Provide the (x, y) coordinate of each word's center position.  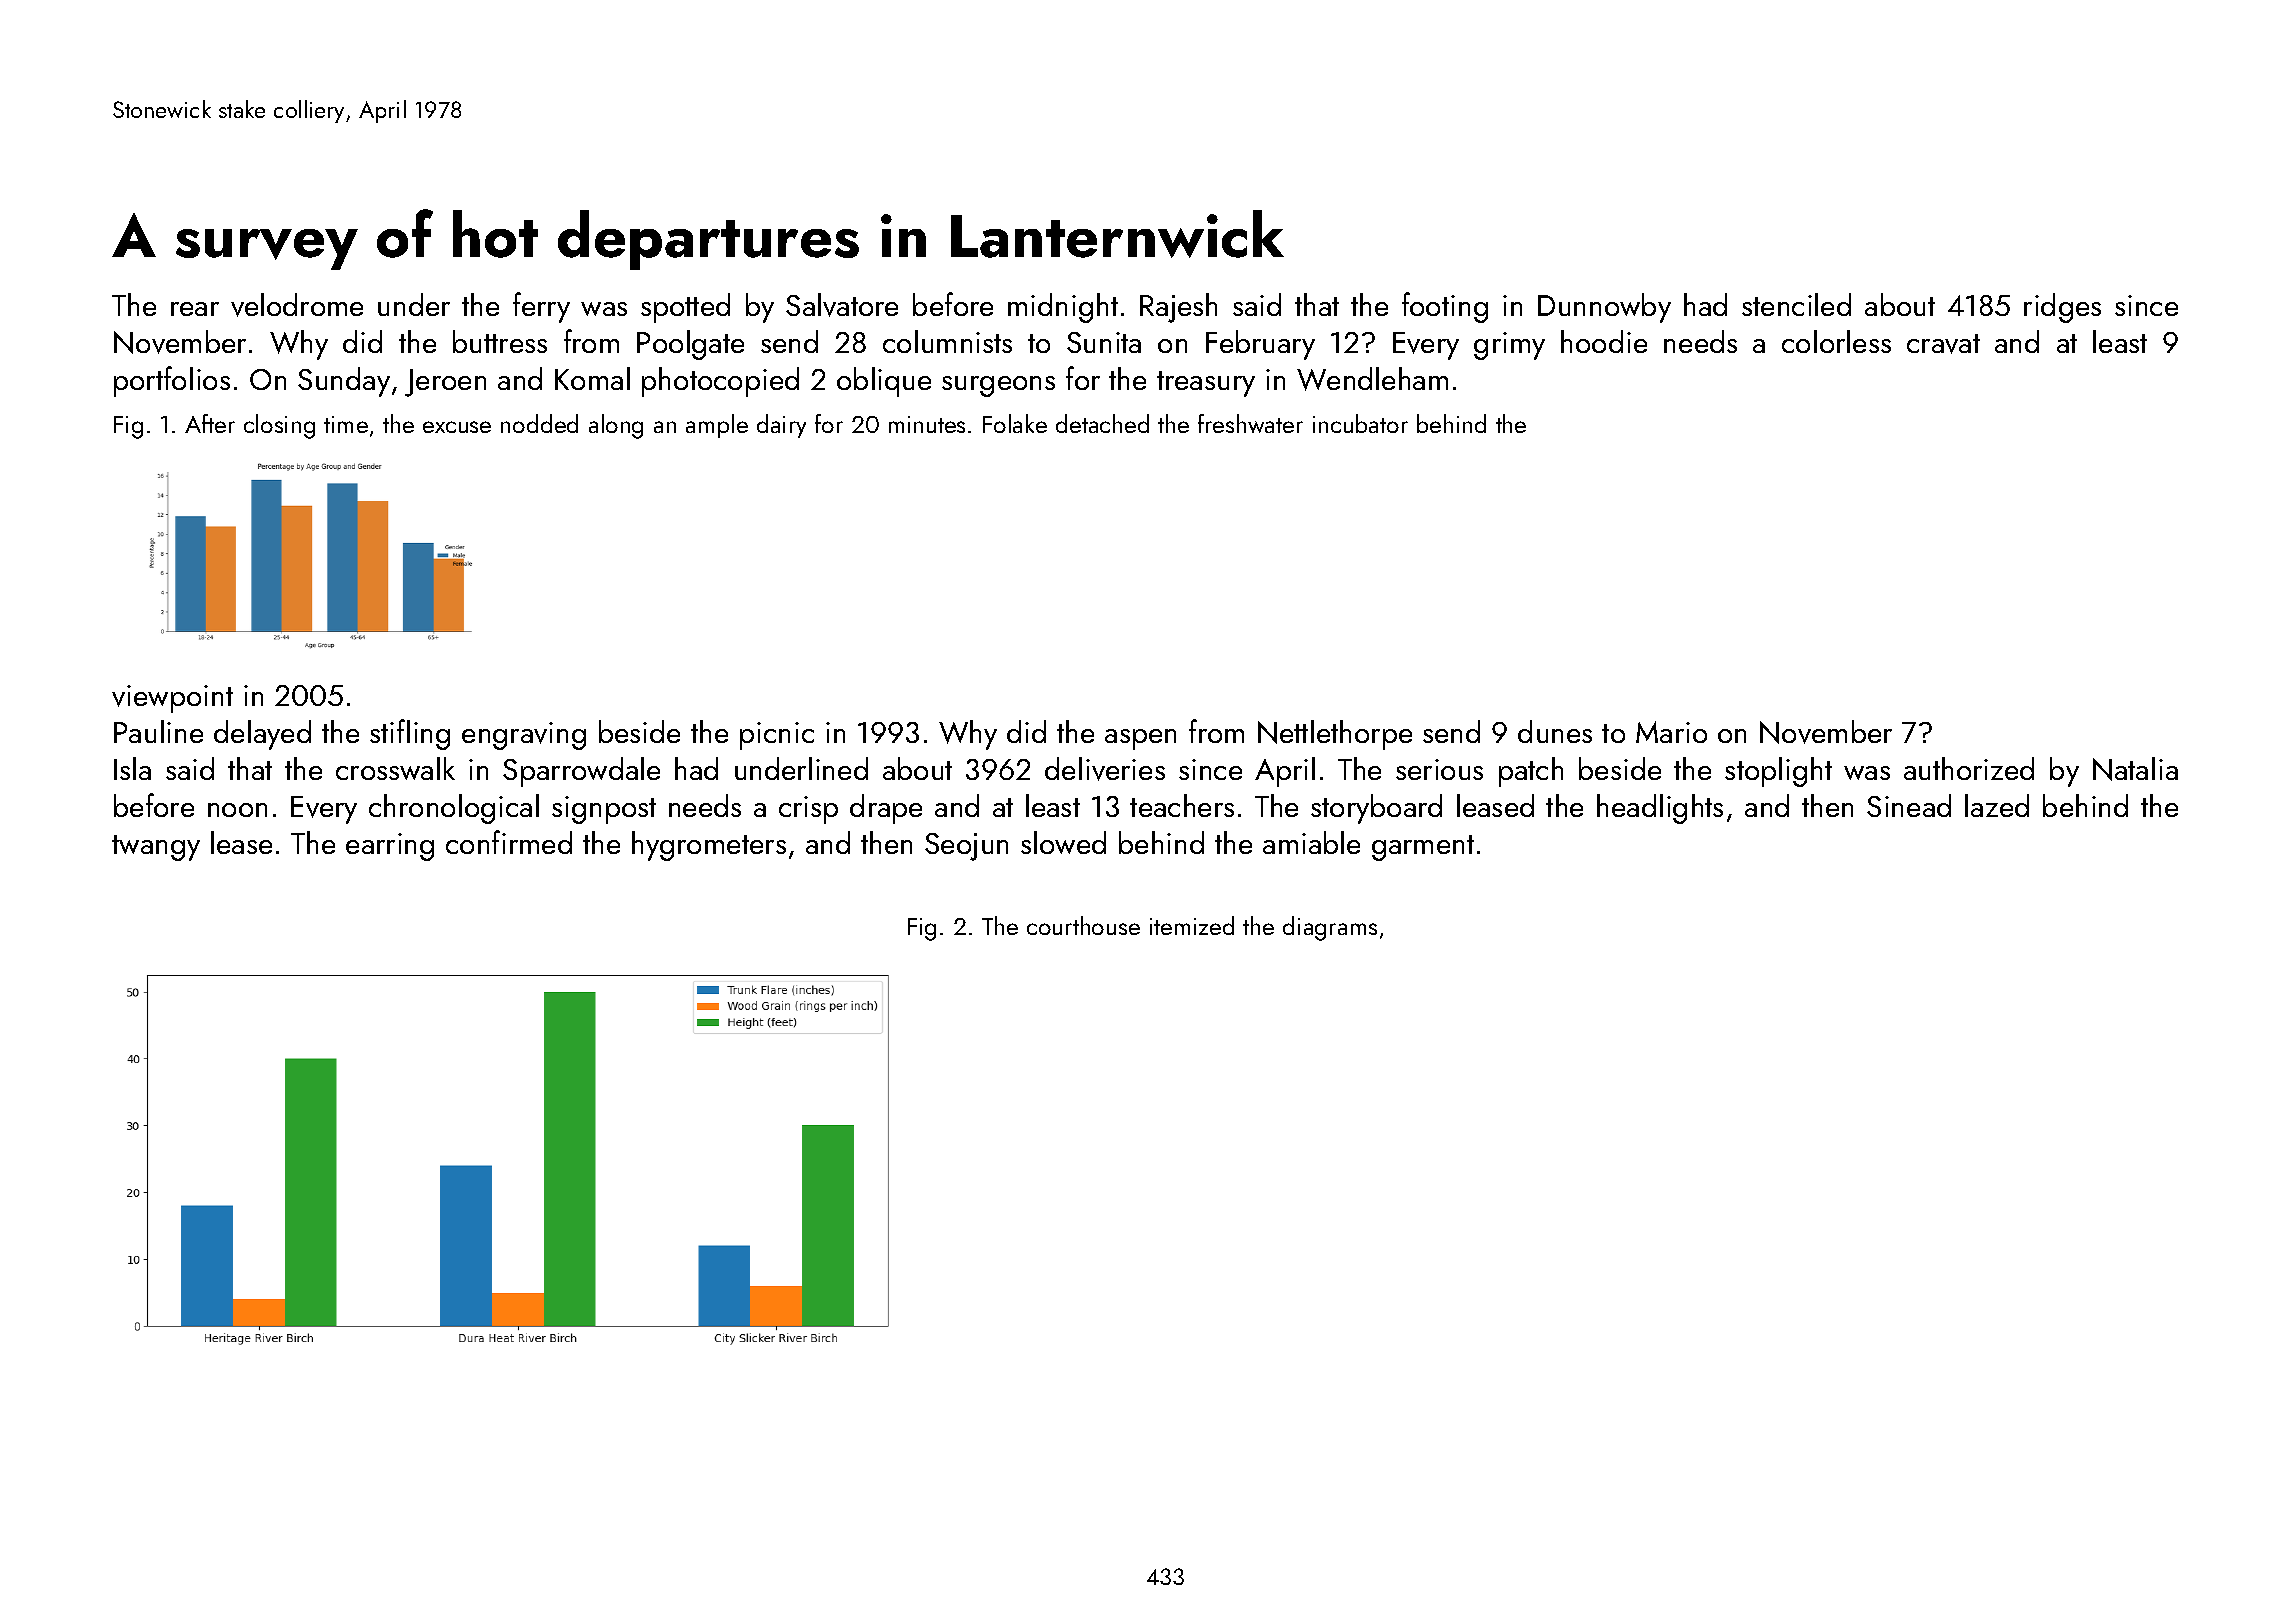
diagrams (1330, 928)
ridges (2062, 308)
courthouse (1083, 925)
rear (195, 309)
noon (237, 810)
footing (1445, 307)
